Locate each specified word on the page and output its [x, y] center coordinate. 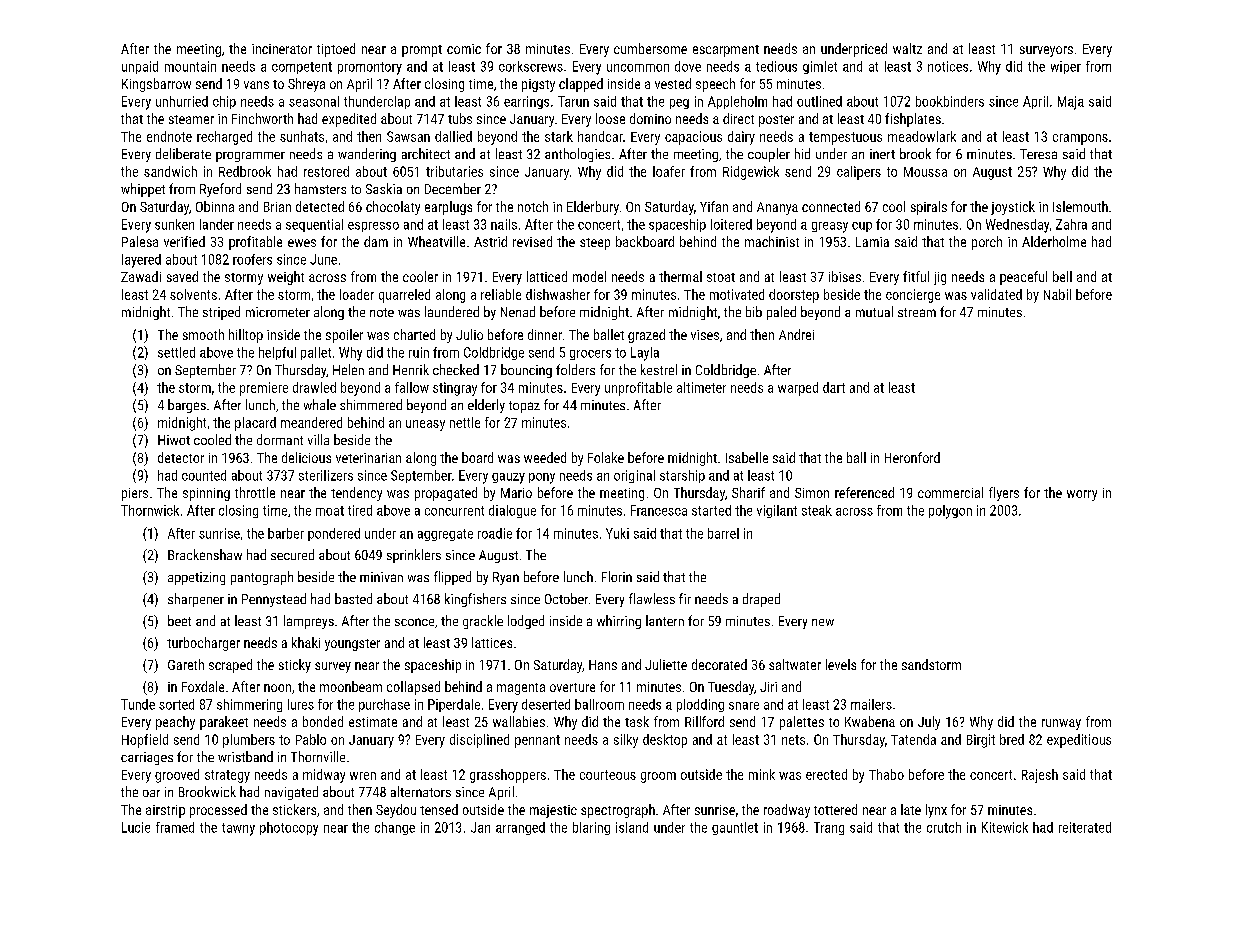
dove [688, 66]
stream [917, 312]
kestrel [659, 369]
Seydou [396, 811]
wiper [1066, 67]
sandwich [170, 171]
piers [135, 494]
